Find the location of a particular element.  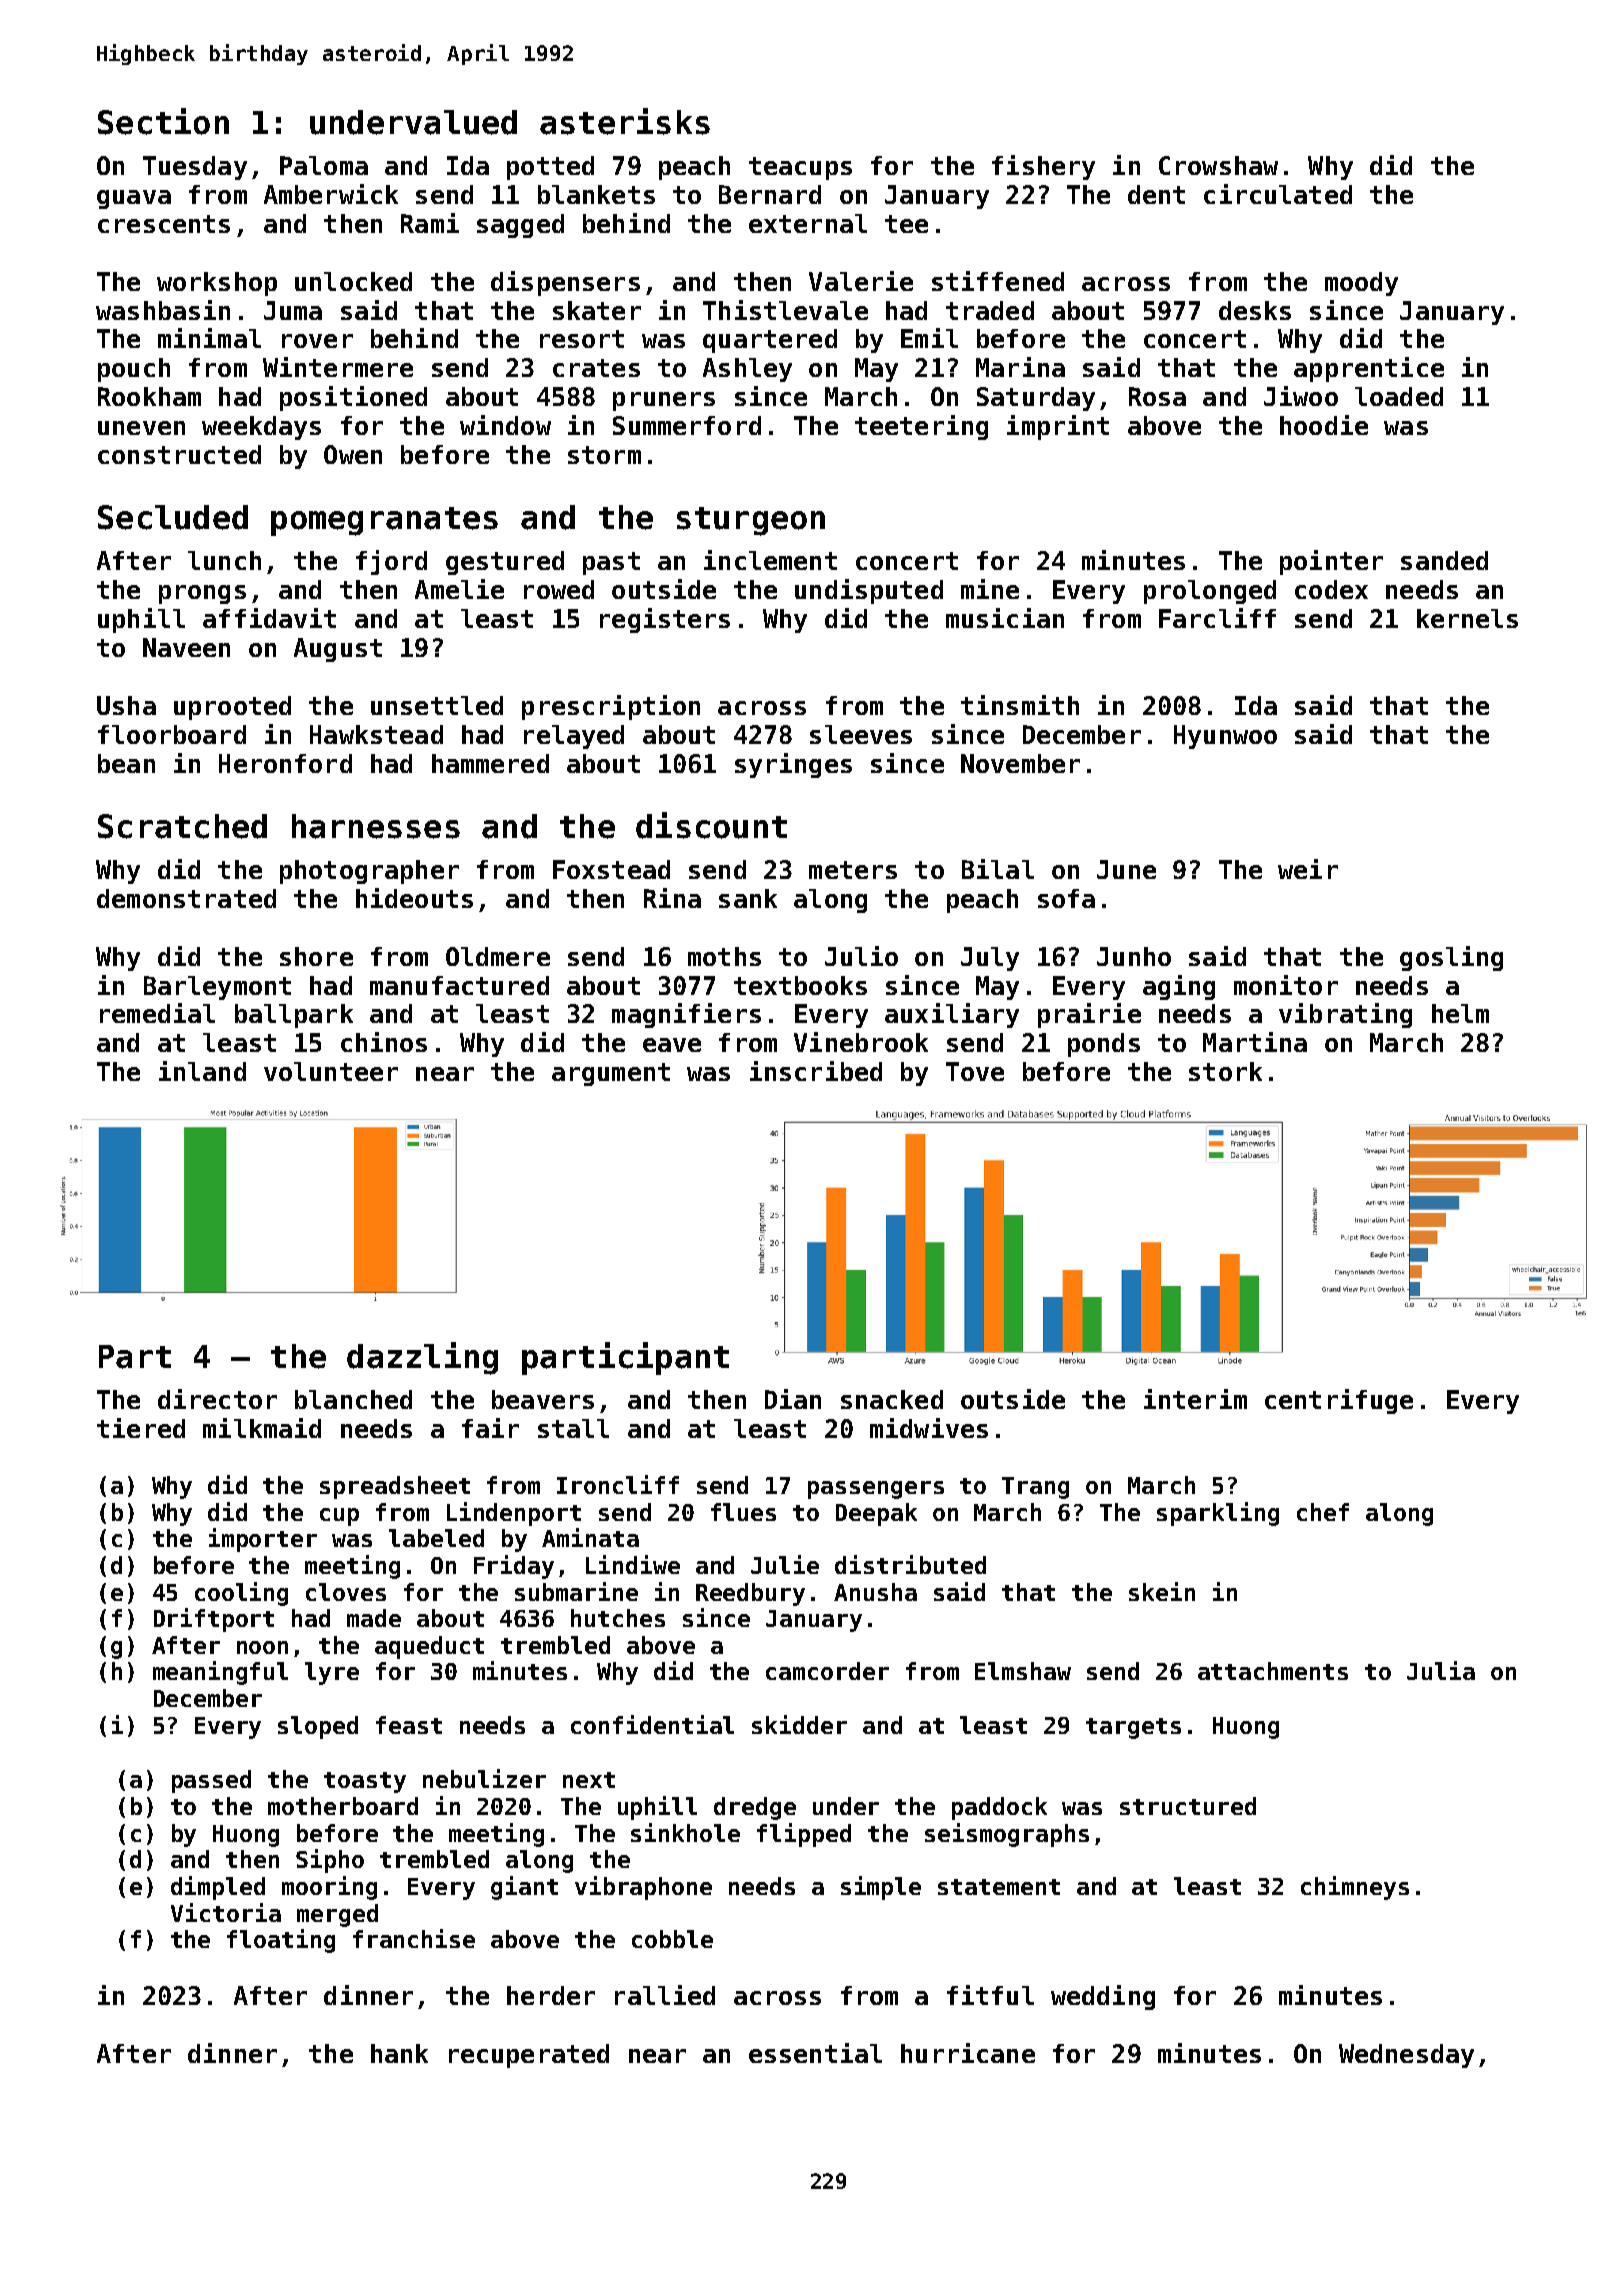

Trang is located at coordinates (1035, 1488).
